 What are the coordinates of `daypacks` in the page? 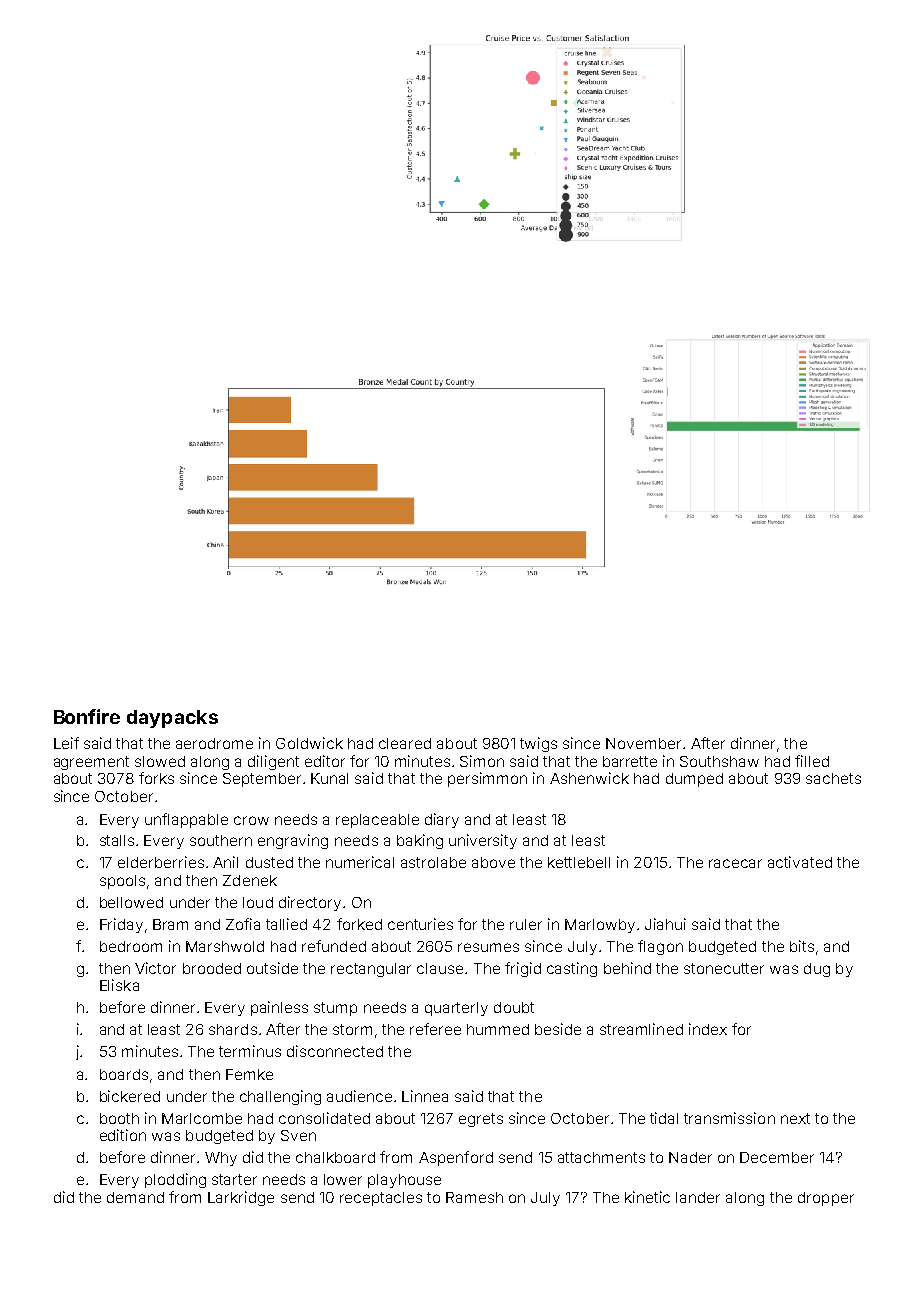 It's located at (172, 719).
